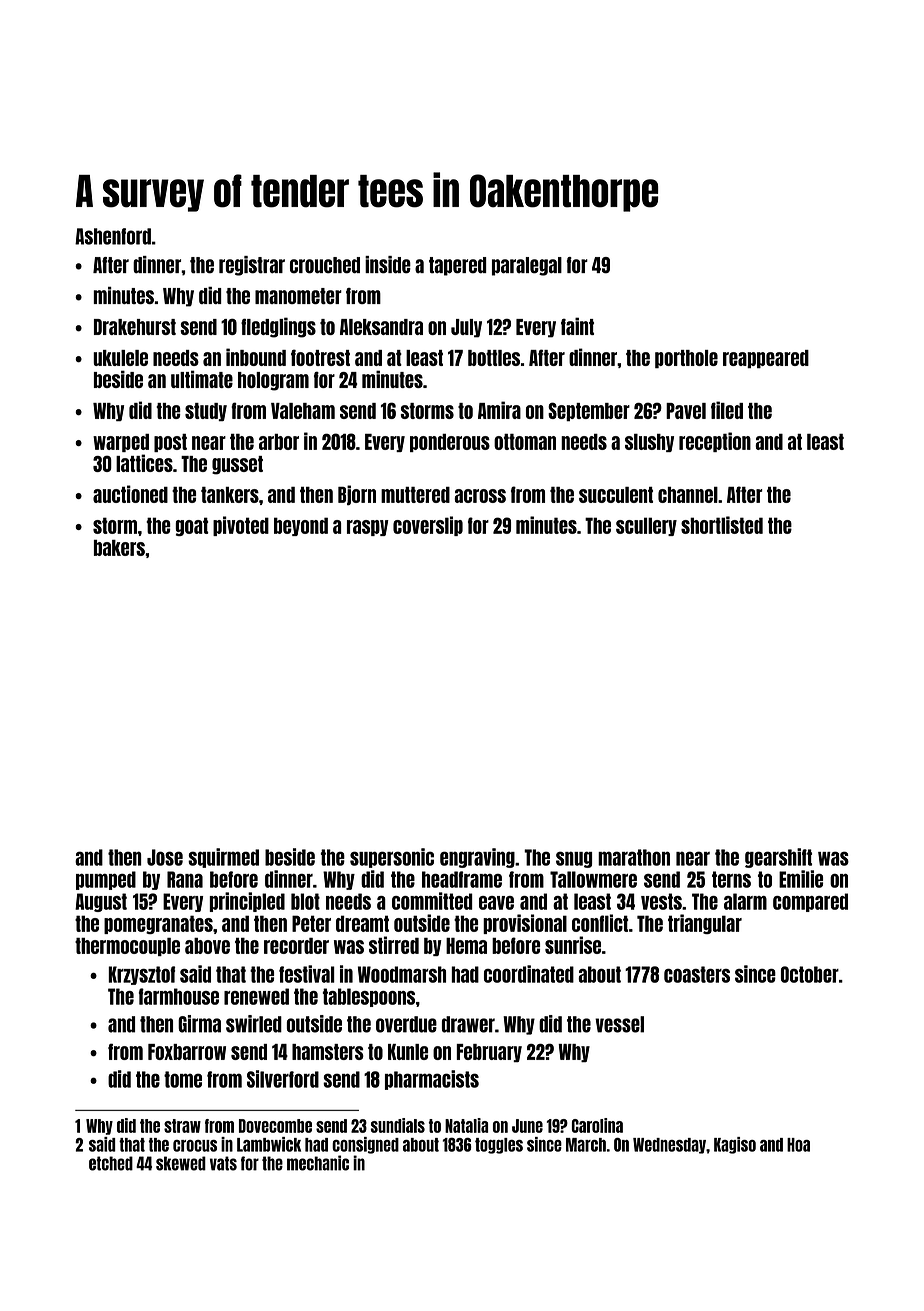  Describe the element at coordinates (457, 266) in the screenshot. I see `tapered` at that location.
